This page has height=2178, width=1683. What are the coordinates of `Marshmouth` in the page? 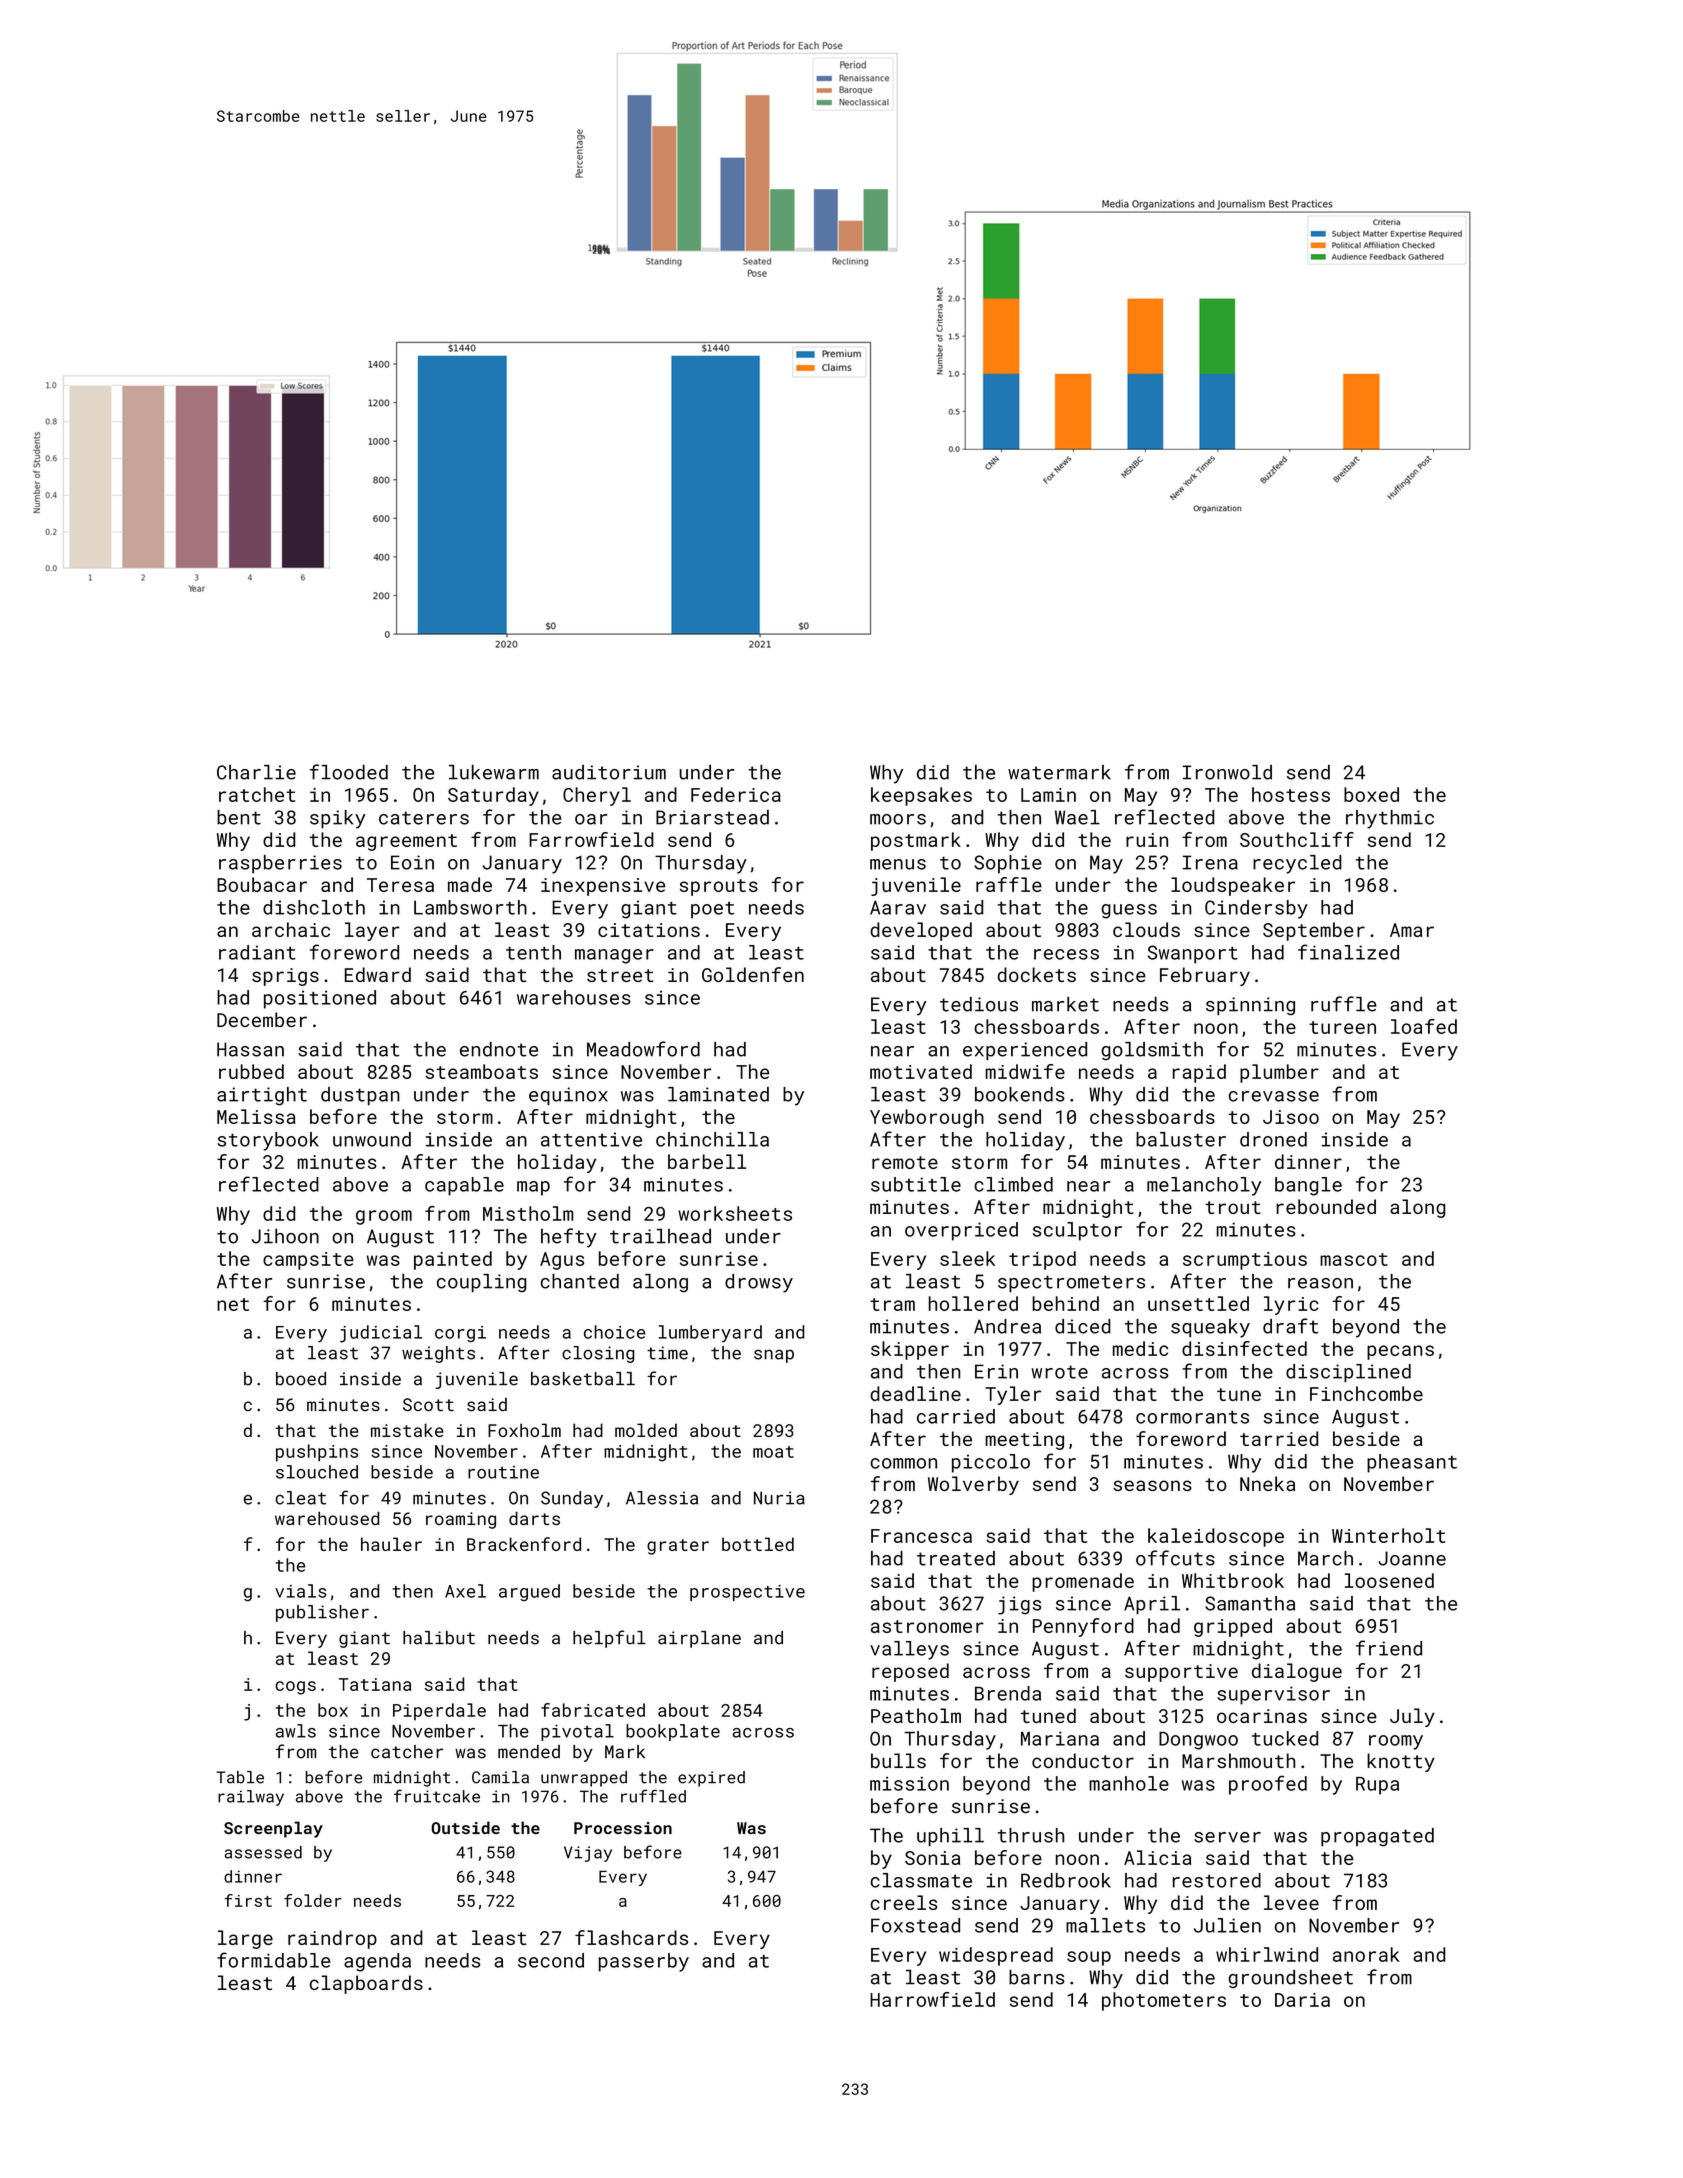 It's located at (1238, 1760).
